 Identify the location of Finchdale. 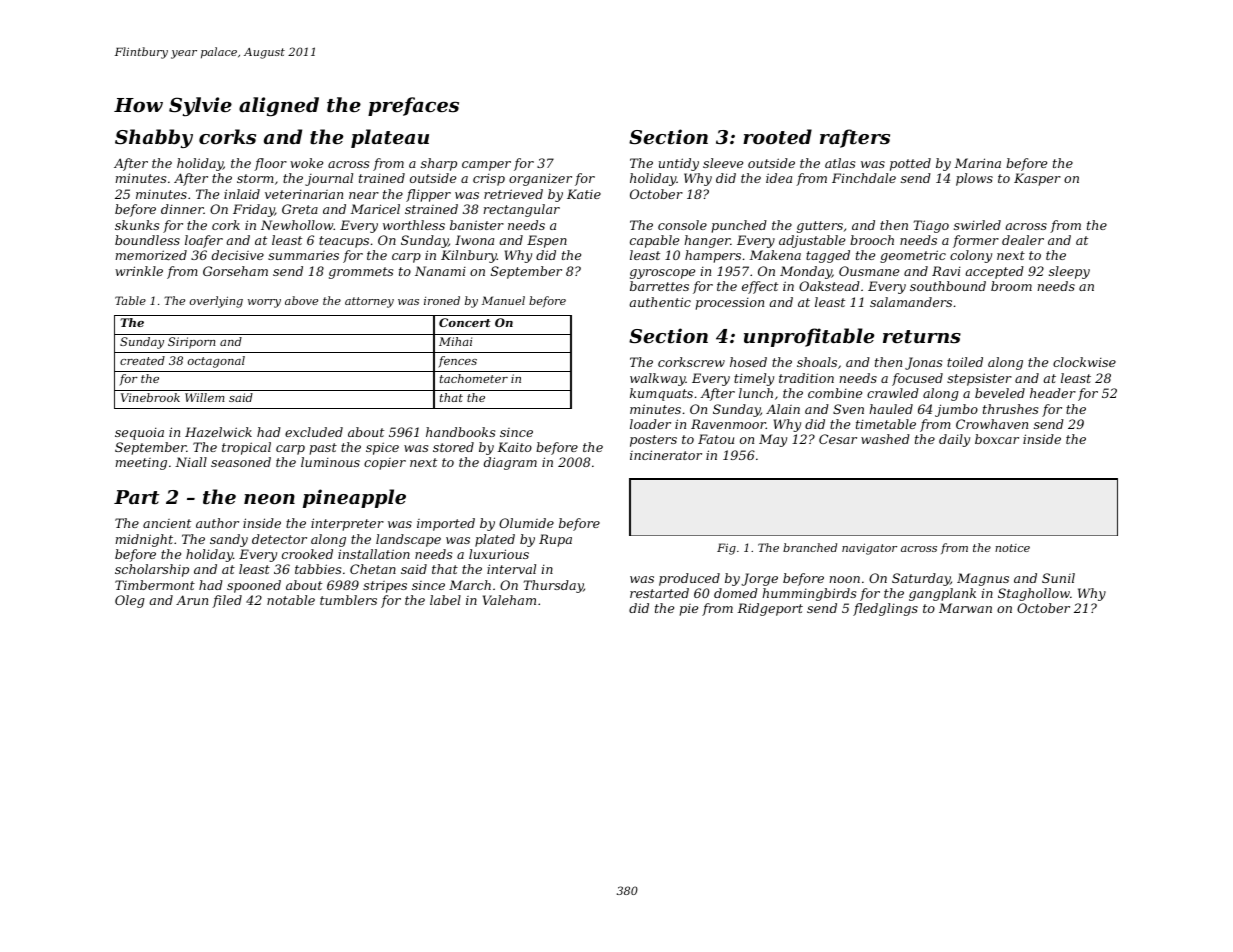
(864, 178).
